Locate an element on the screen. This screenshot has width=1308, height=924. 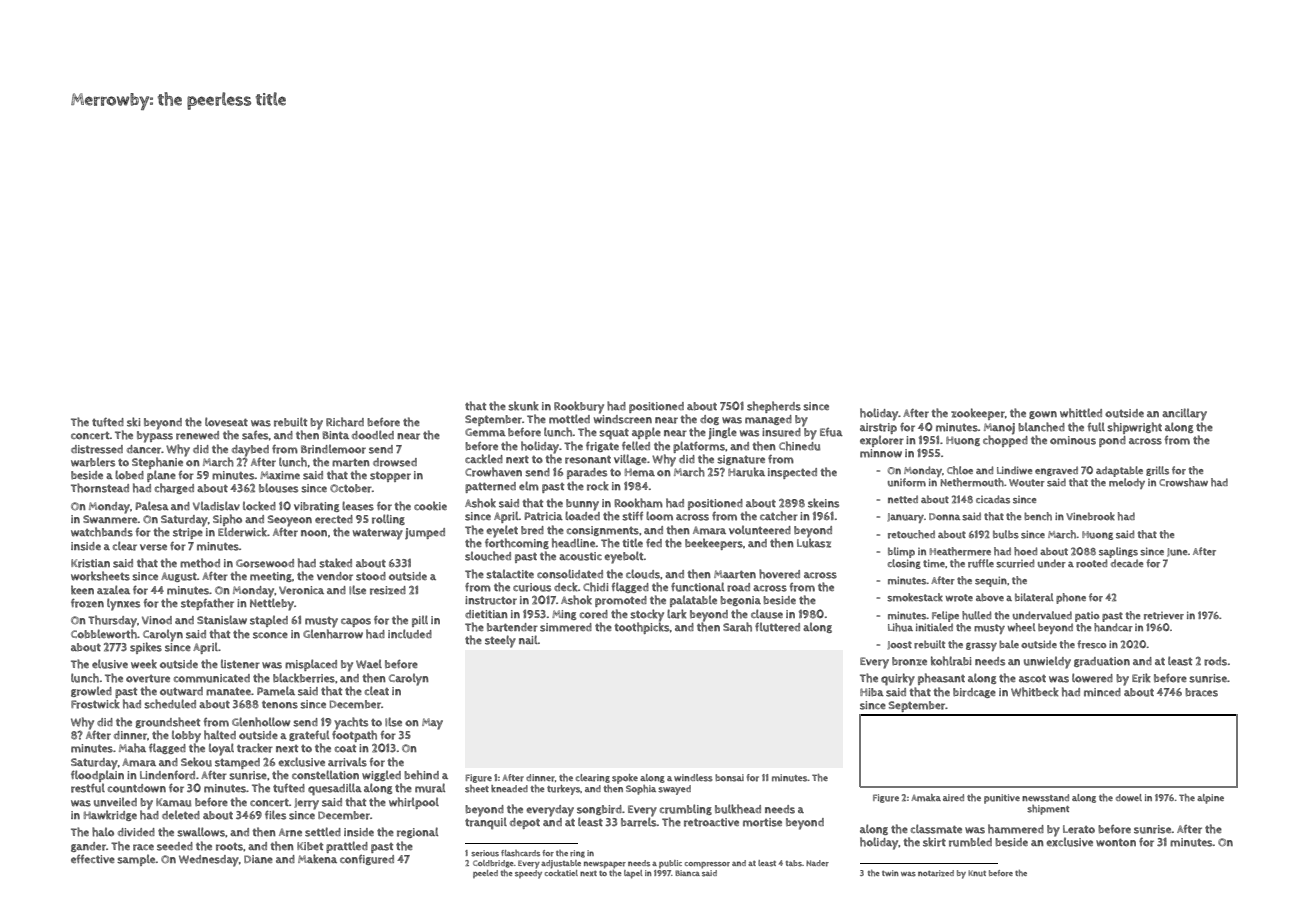
safes is located at coordinates (255, 435).
